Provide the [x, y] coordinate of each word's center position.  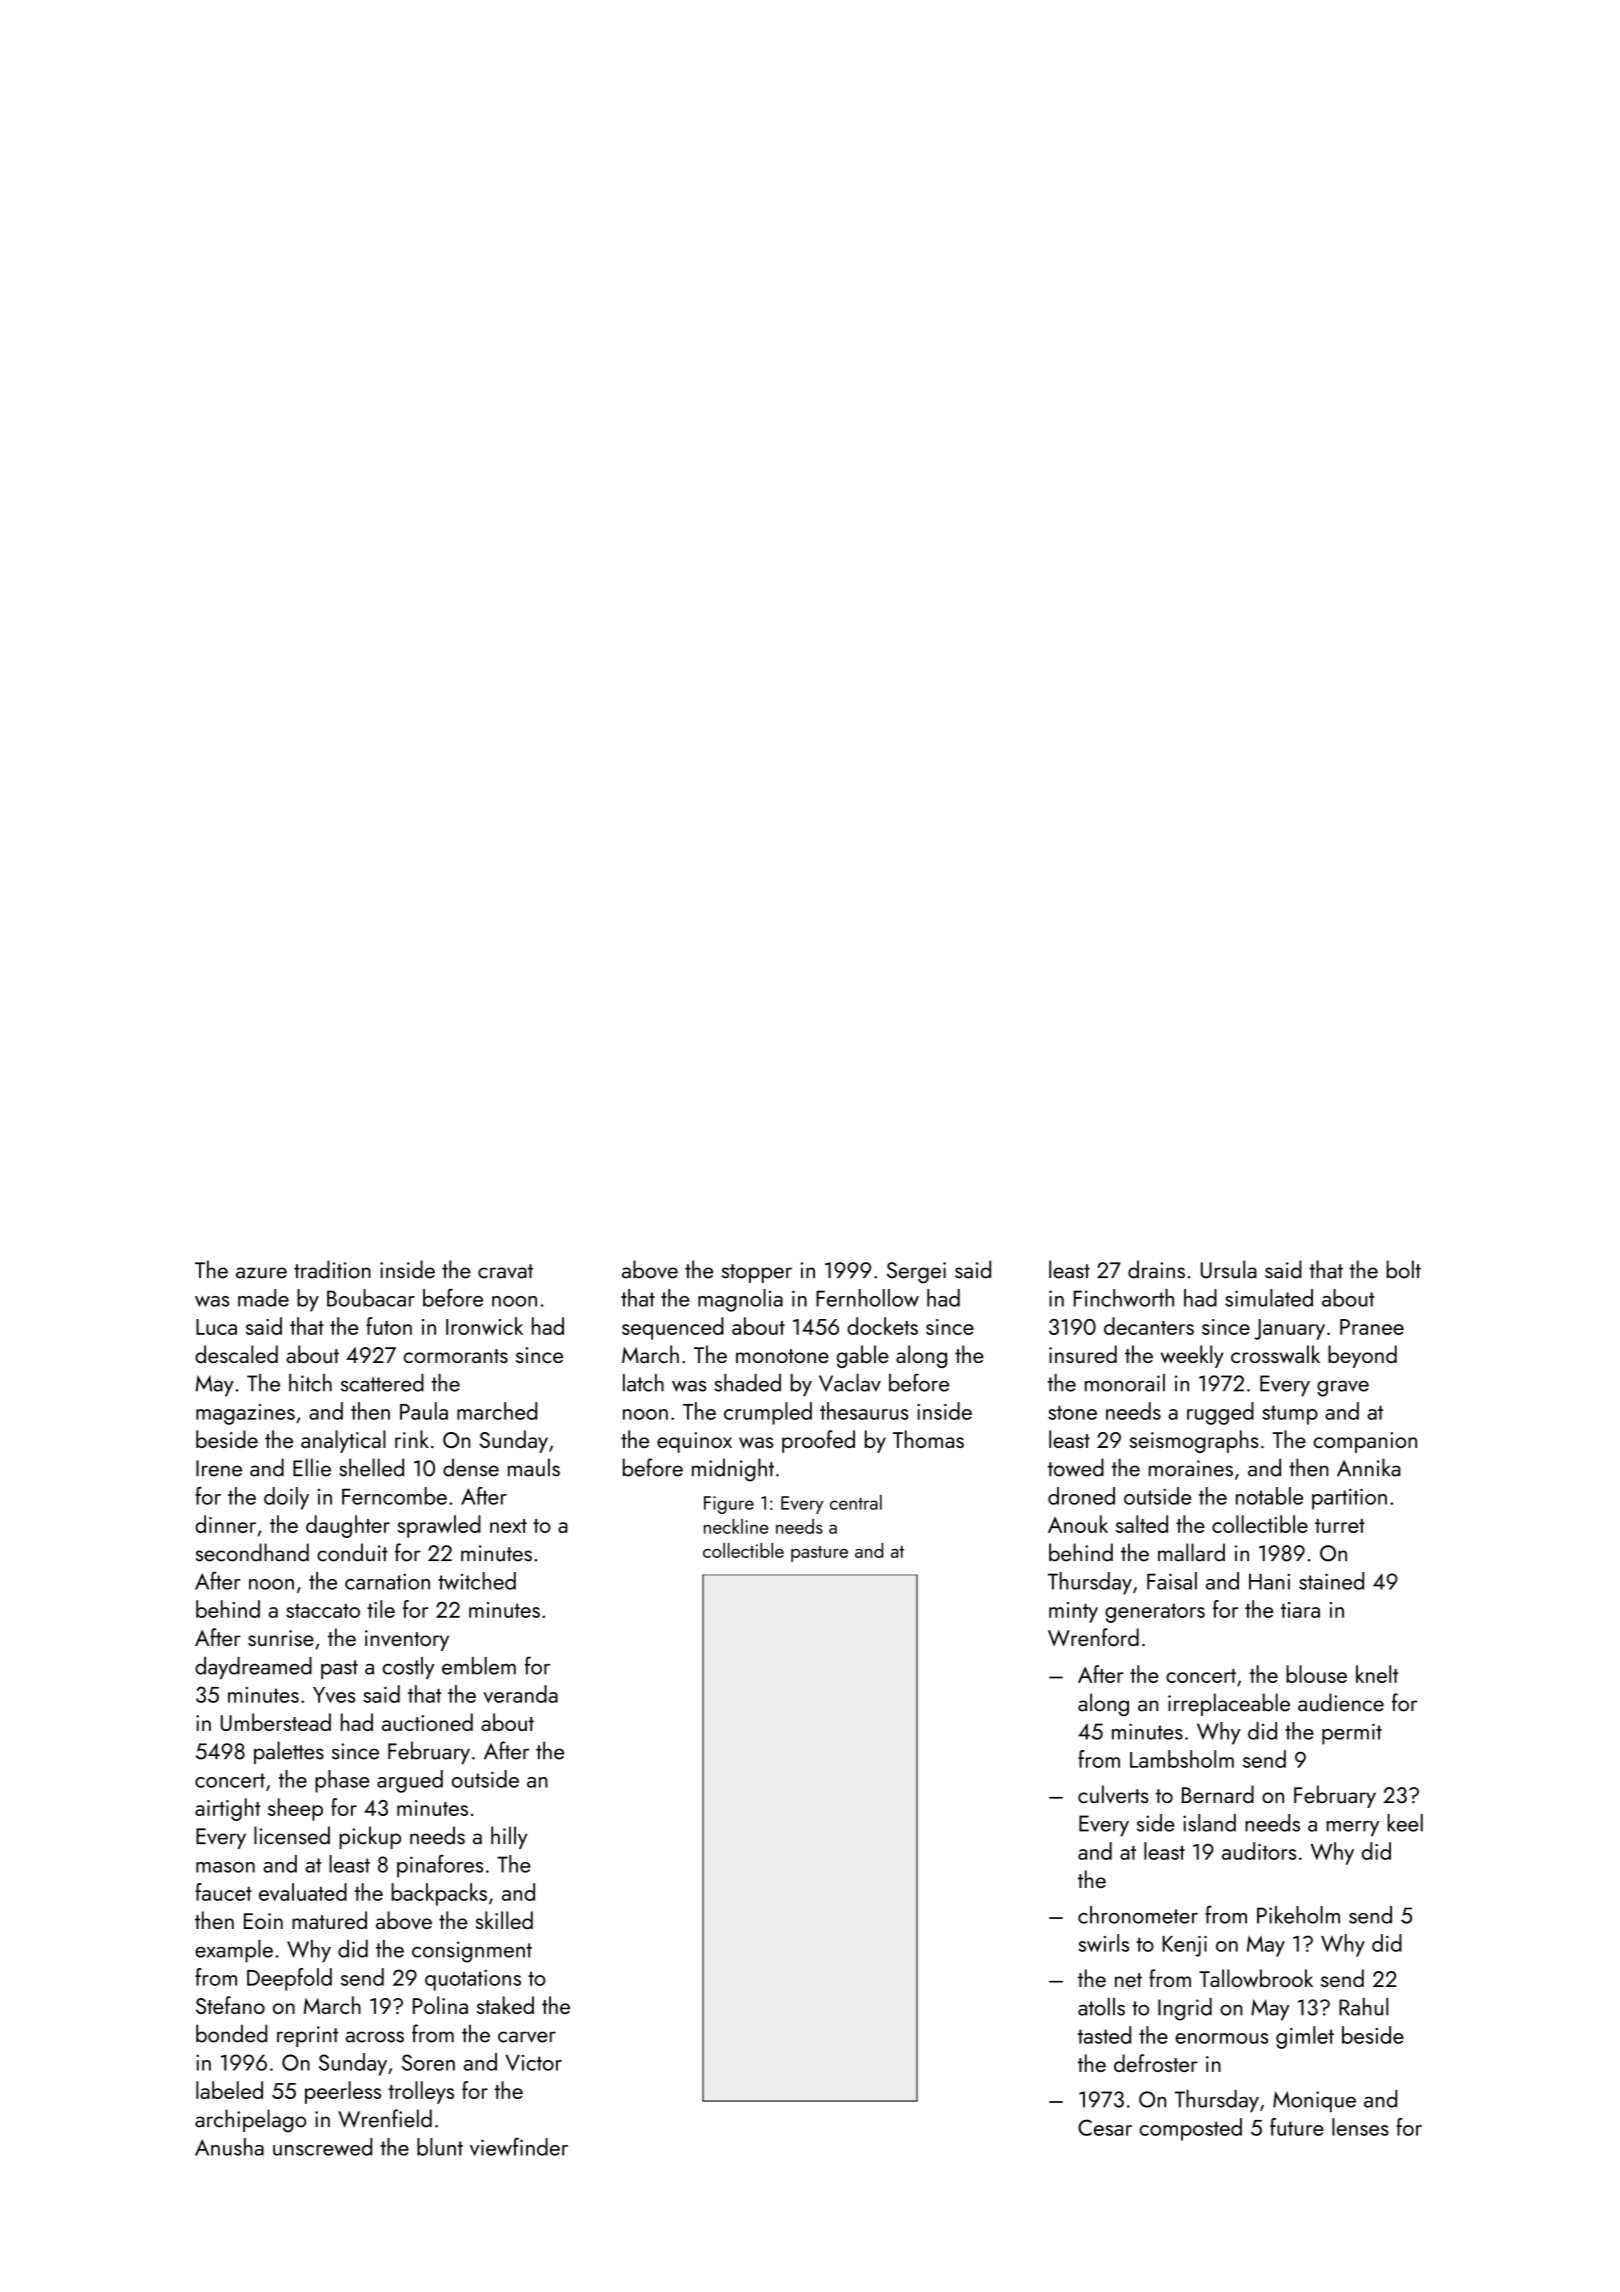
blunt [440, 2147]
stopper [757, 1273]
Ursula [1229, 1269]
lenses [1360, 2127]
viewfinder [519, 2146]
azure [261, 1273]
